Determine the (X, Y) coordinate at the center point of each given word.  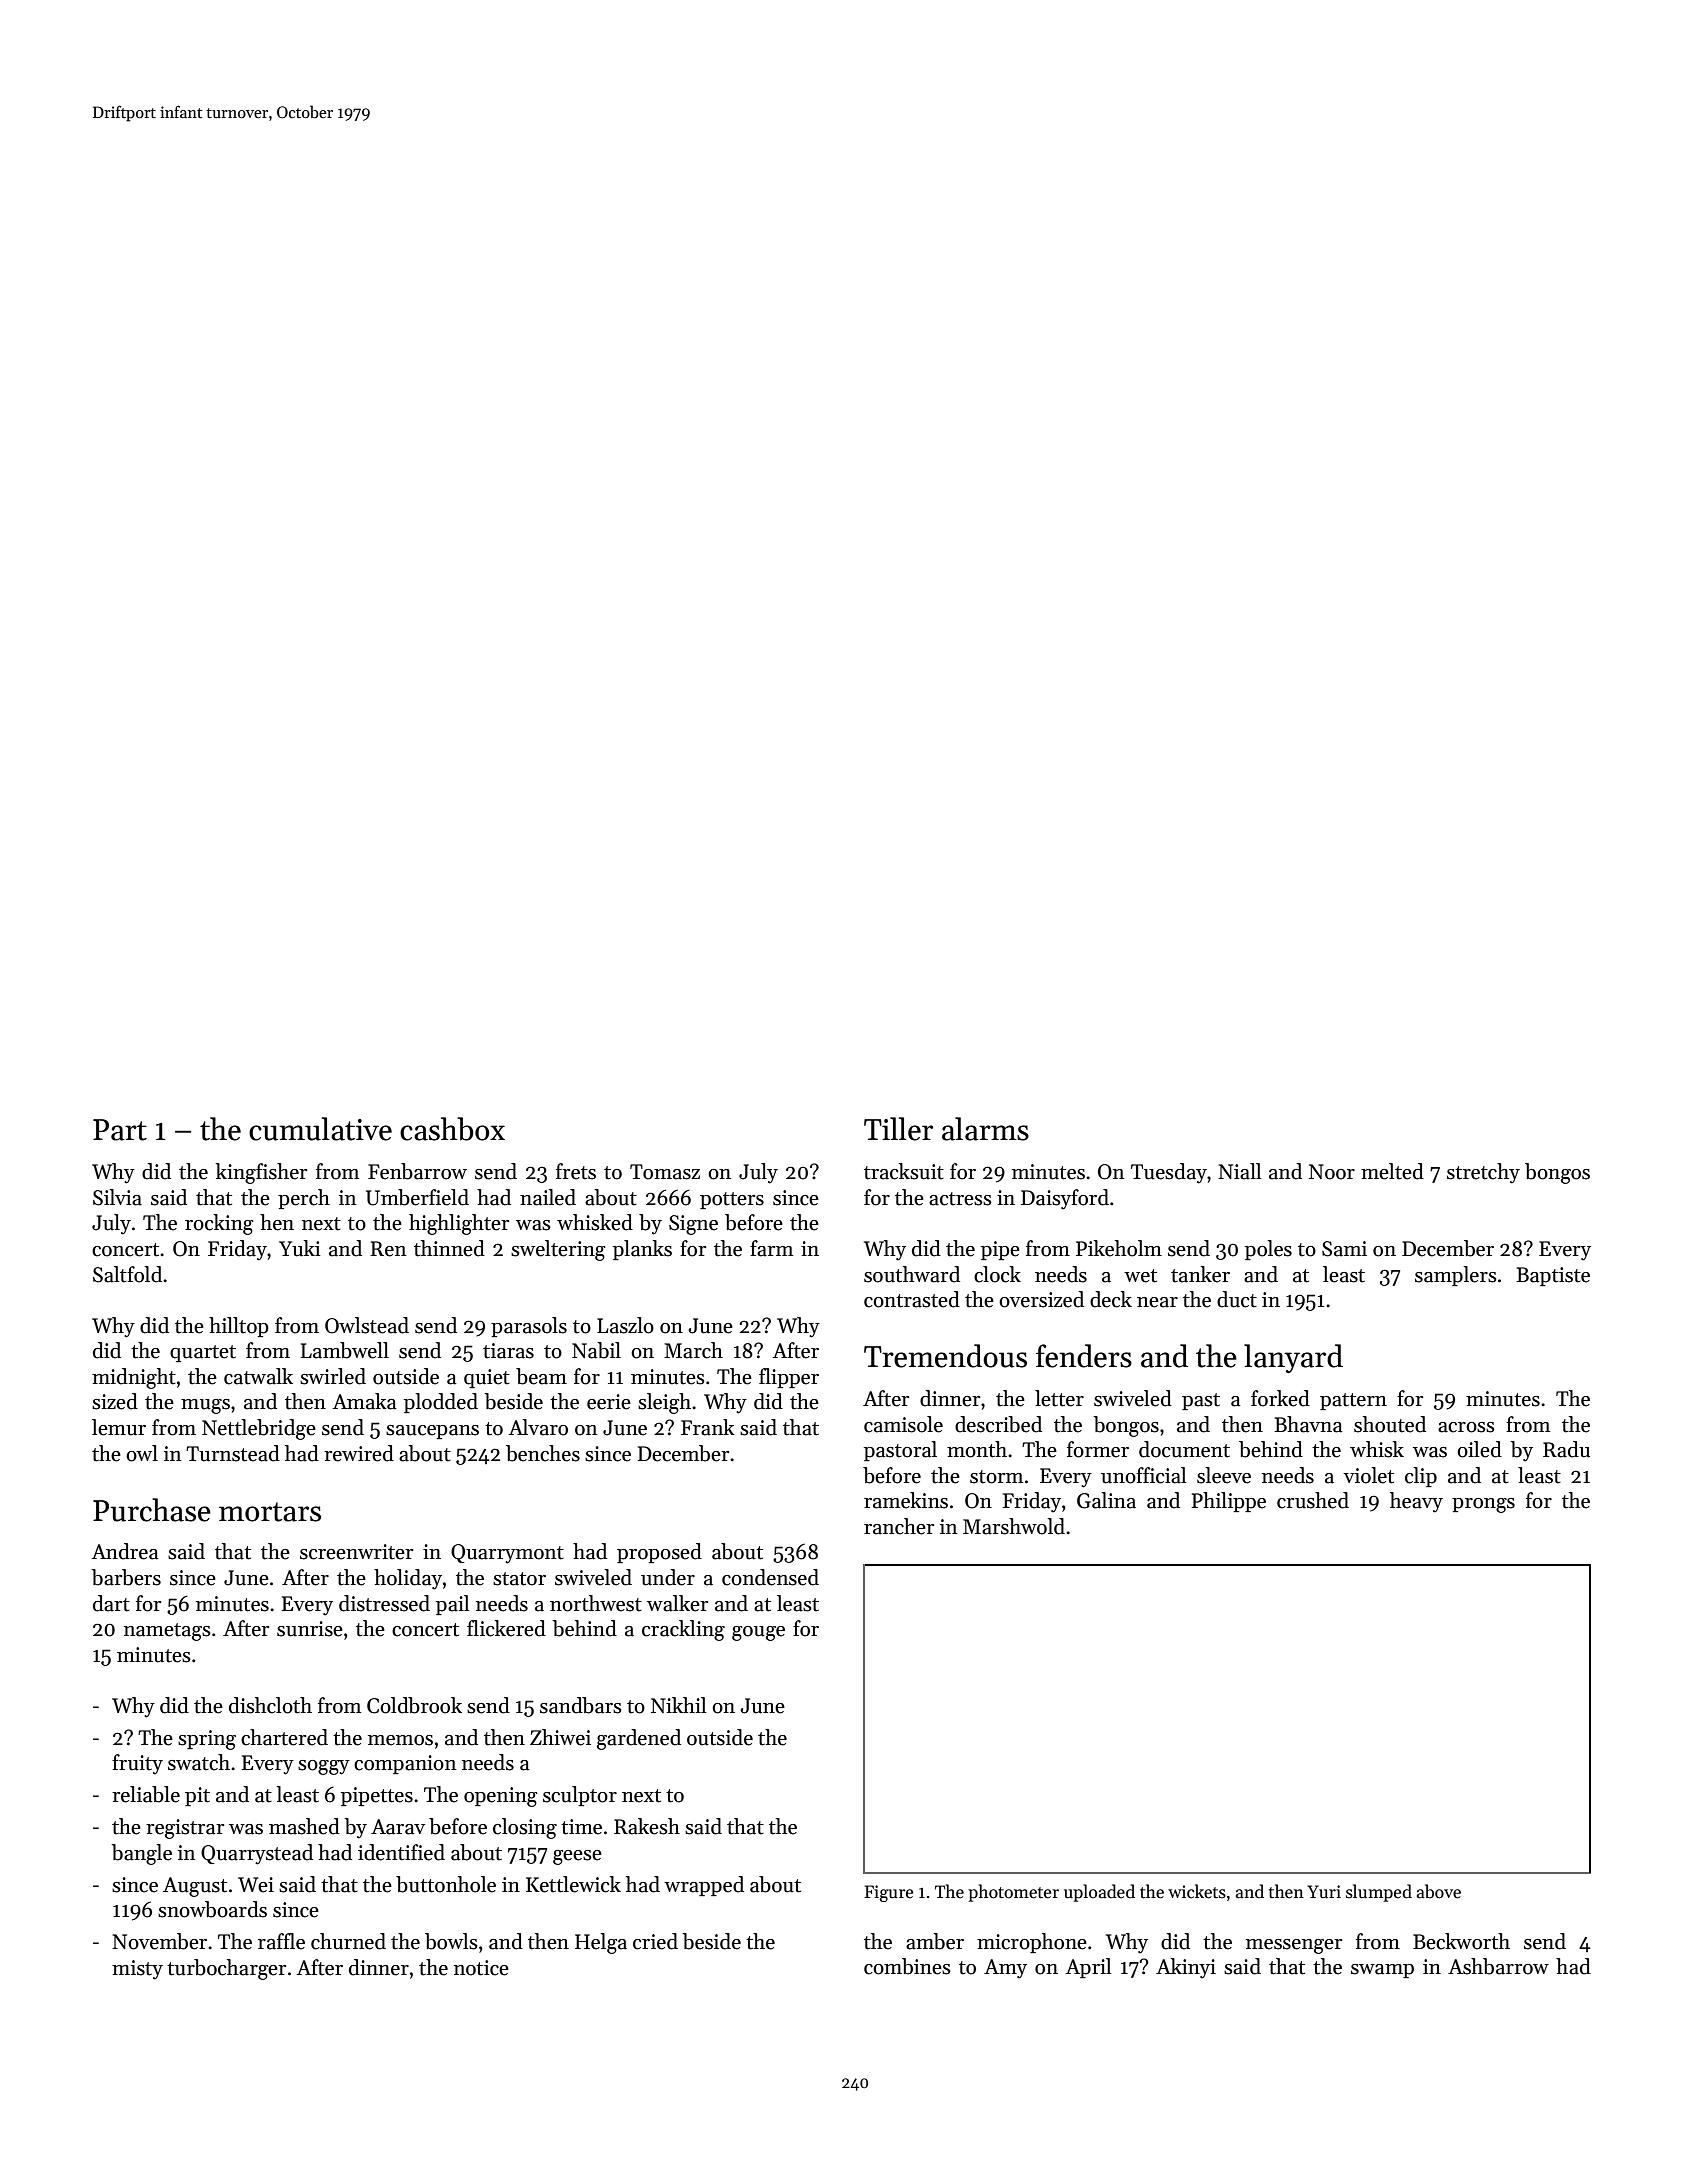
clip (1421, 1477)
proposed (659, 1553)
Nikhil (679, 1705)
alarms (985, 1129)
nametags (167, 1632)
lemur (119, 1427)
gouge (758, 1633)
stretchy (1483, 1173)
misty (137, 1970)
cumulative (320, 1129)
